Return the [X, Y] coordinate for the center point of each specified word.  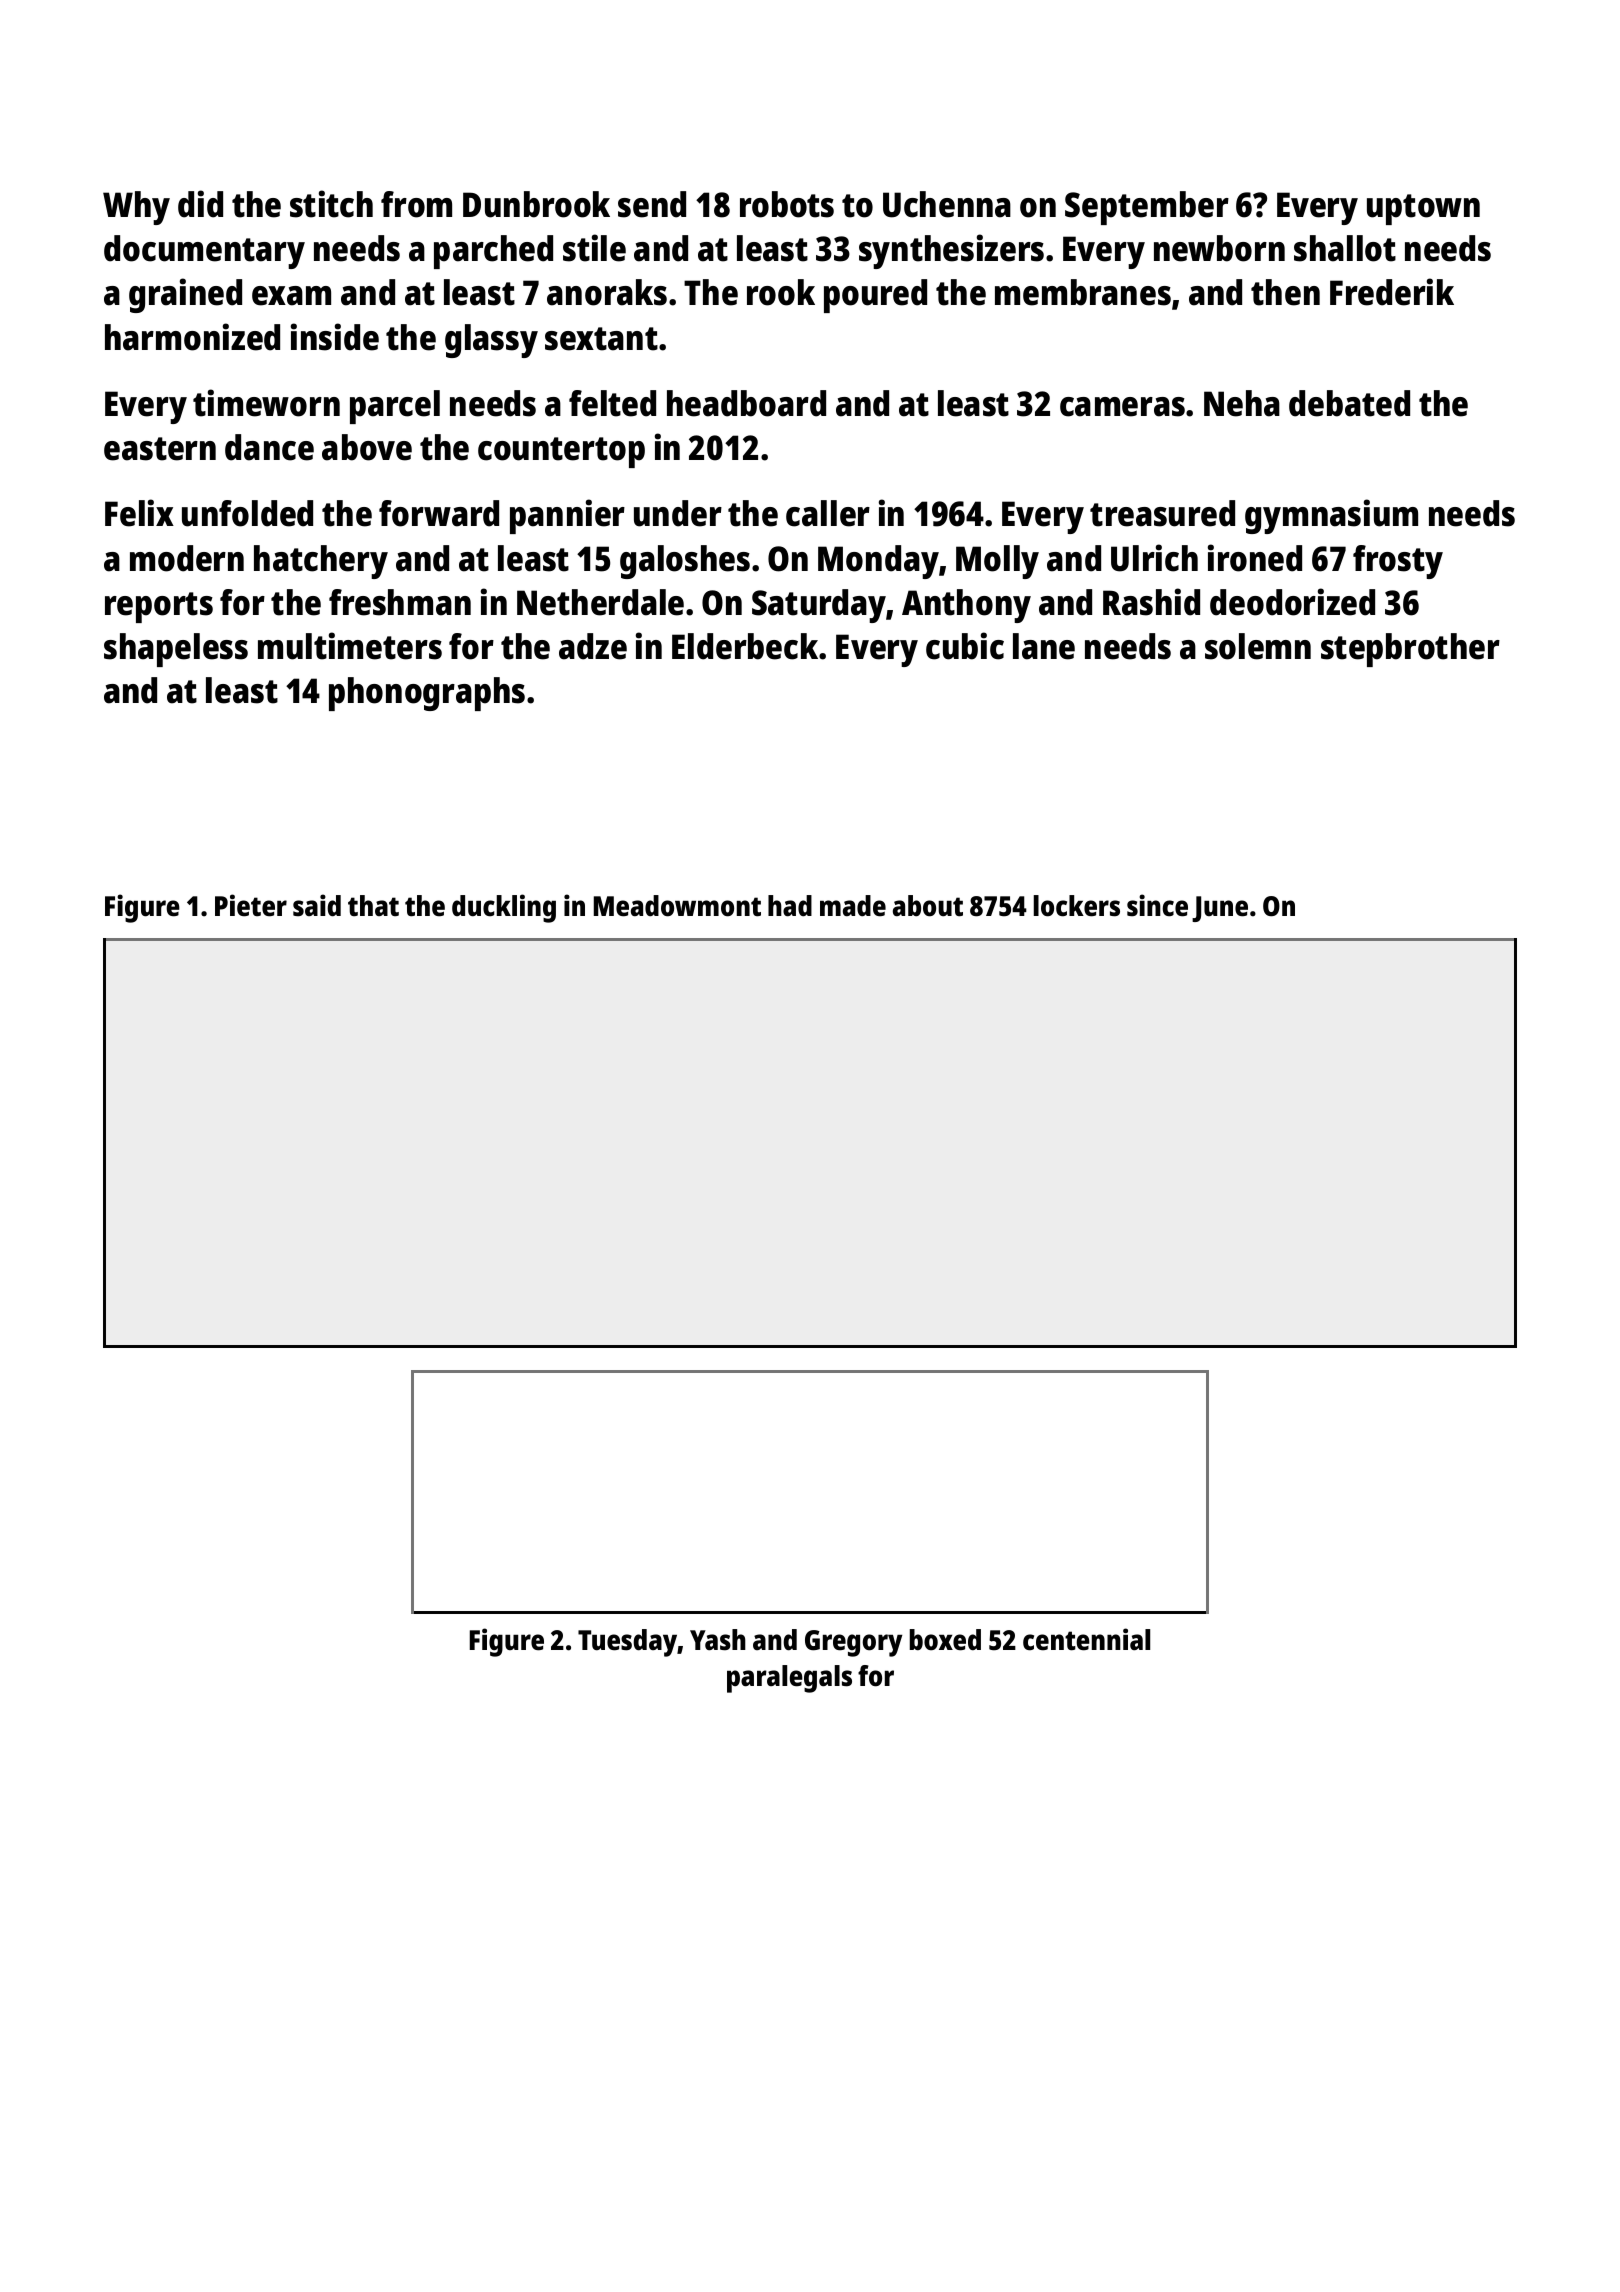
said [317, 905]
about [928, 906]
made [853, 906]
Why [136, 208]
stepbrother [1410, 650]
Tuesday [627, 1643]
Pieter [251, 905]
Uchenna [947, 204]
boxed [945, 1640]
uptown [1423, 209]
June [1220, 909]
